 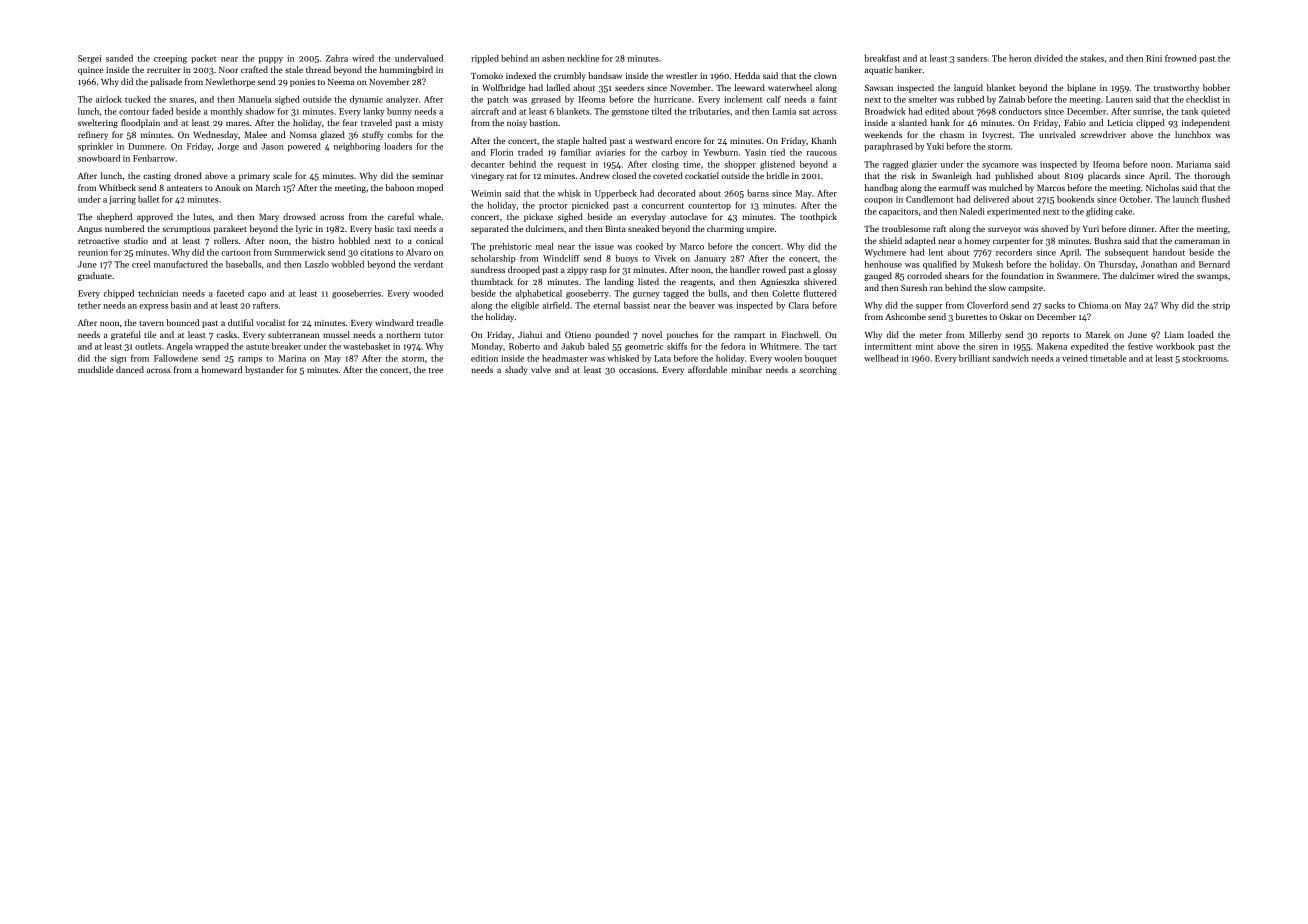 I want to click on numbered, so click(x=124, y=228).
